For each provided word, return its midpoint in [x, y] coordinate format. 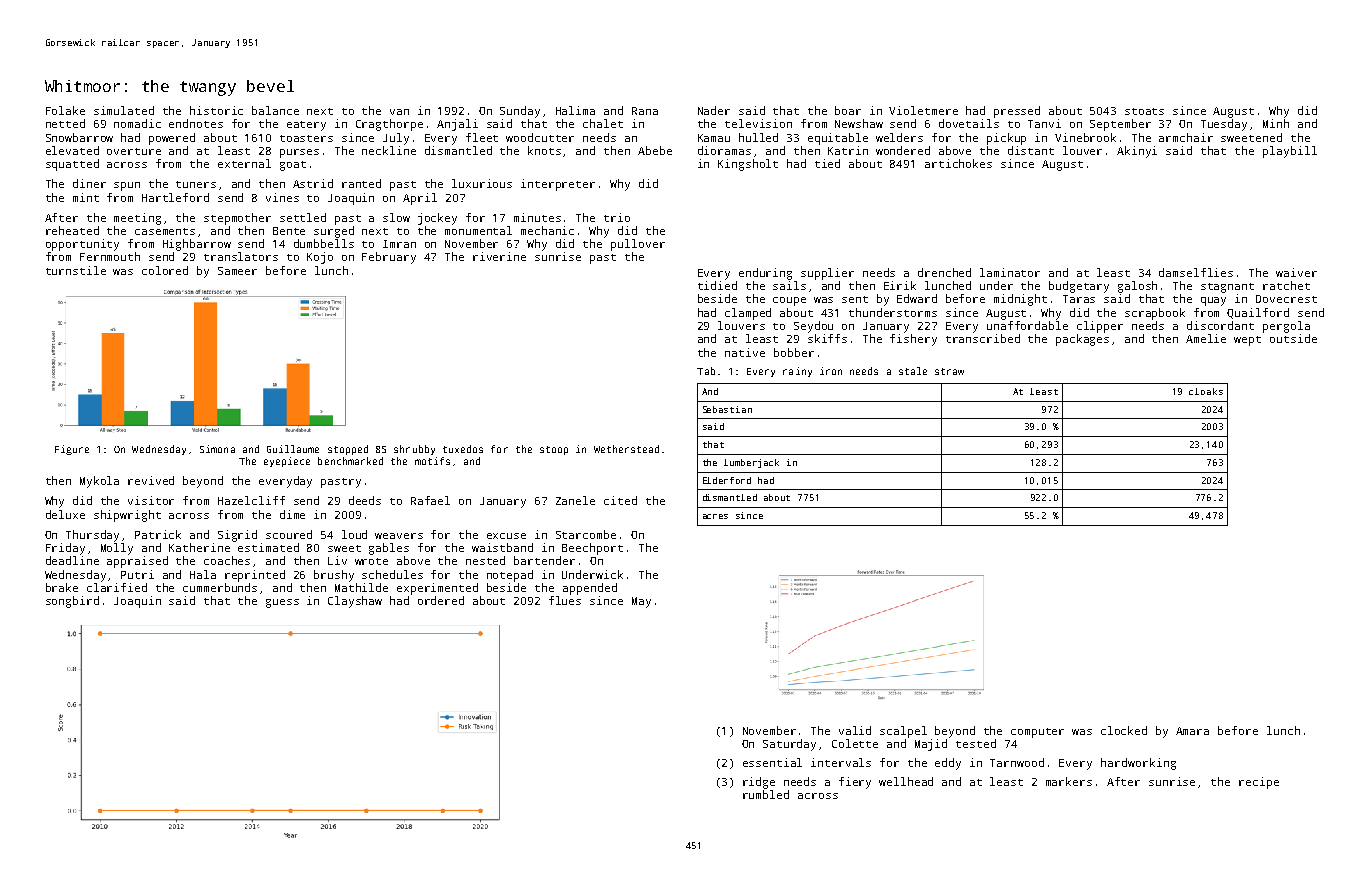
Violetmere [923, 110]
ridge [759, 783]
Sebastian [727, 409]
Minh [1276, 123]
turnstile [76, 270]
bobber [794, 352]
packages [1082, 340]
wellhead [906, 781]
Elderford [727, 480]
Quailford [1258, 313]
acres [715, 516]
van [399, 112]
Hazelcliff [251, 500]
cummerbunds [220, 587]
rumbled [766, 794]
